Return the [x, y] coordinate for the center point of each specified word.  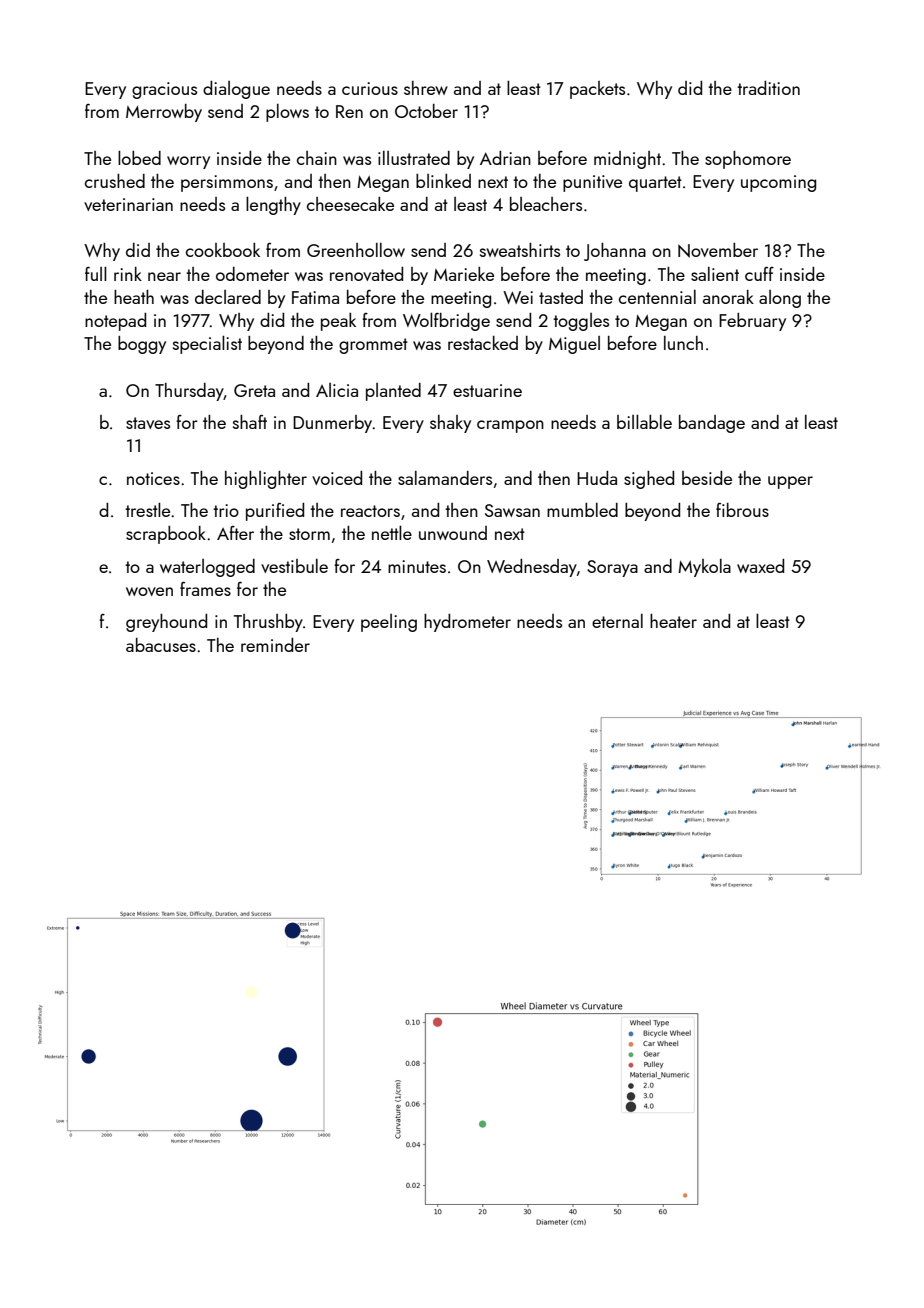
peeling [389, 623]
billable [644, 422]
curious [370, 88]
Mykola [704, 568]
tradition [768, 88]
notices [153, 478]
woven [149, 591]
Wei [518, 297]
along [780, 299]
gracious [164, 90]
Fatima [315, 297]
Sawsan [512, 510]
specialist [207, 345]
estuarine [487, 390]
